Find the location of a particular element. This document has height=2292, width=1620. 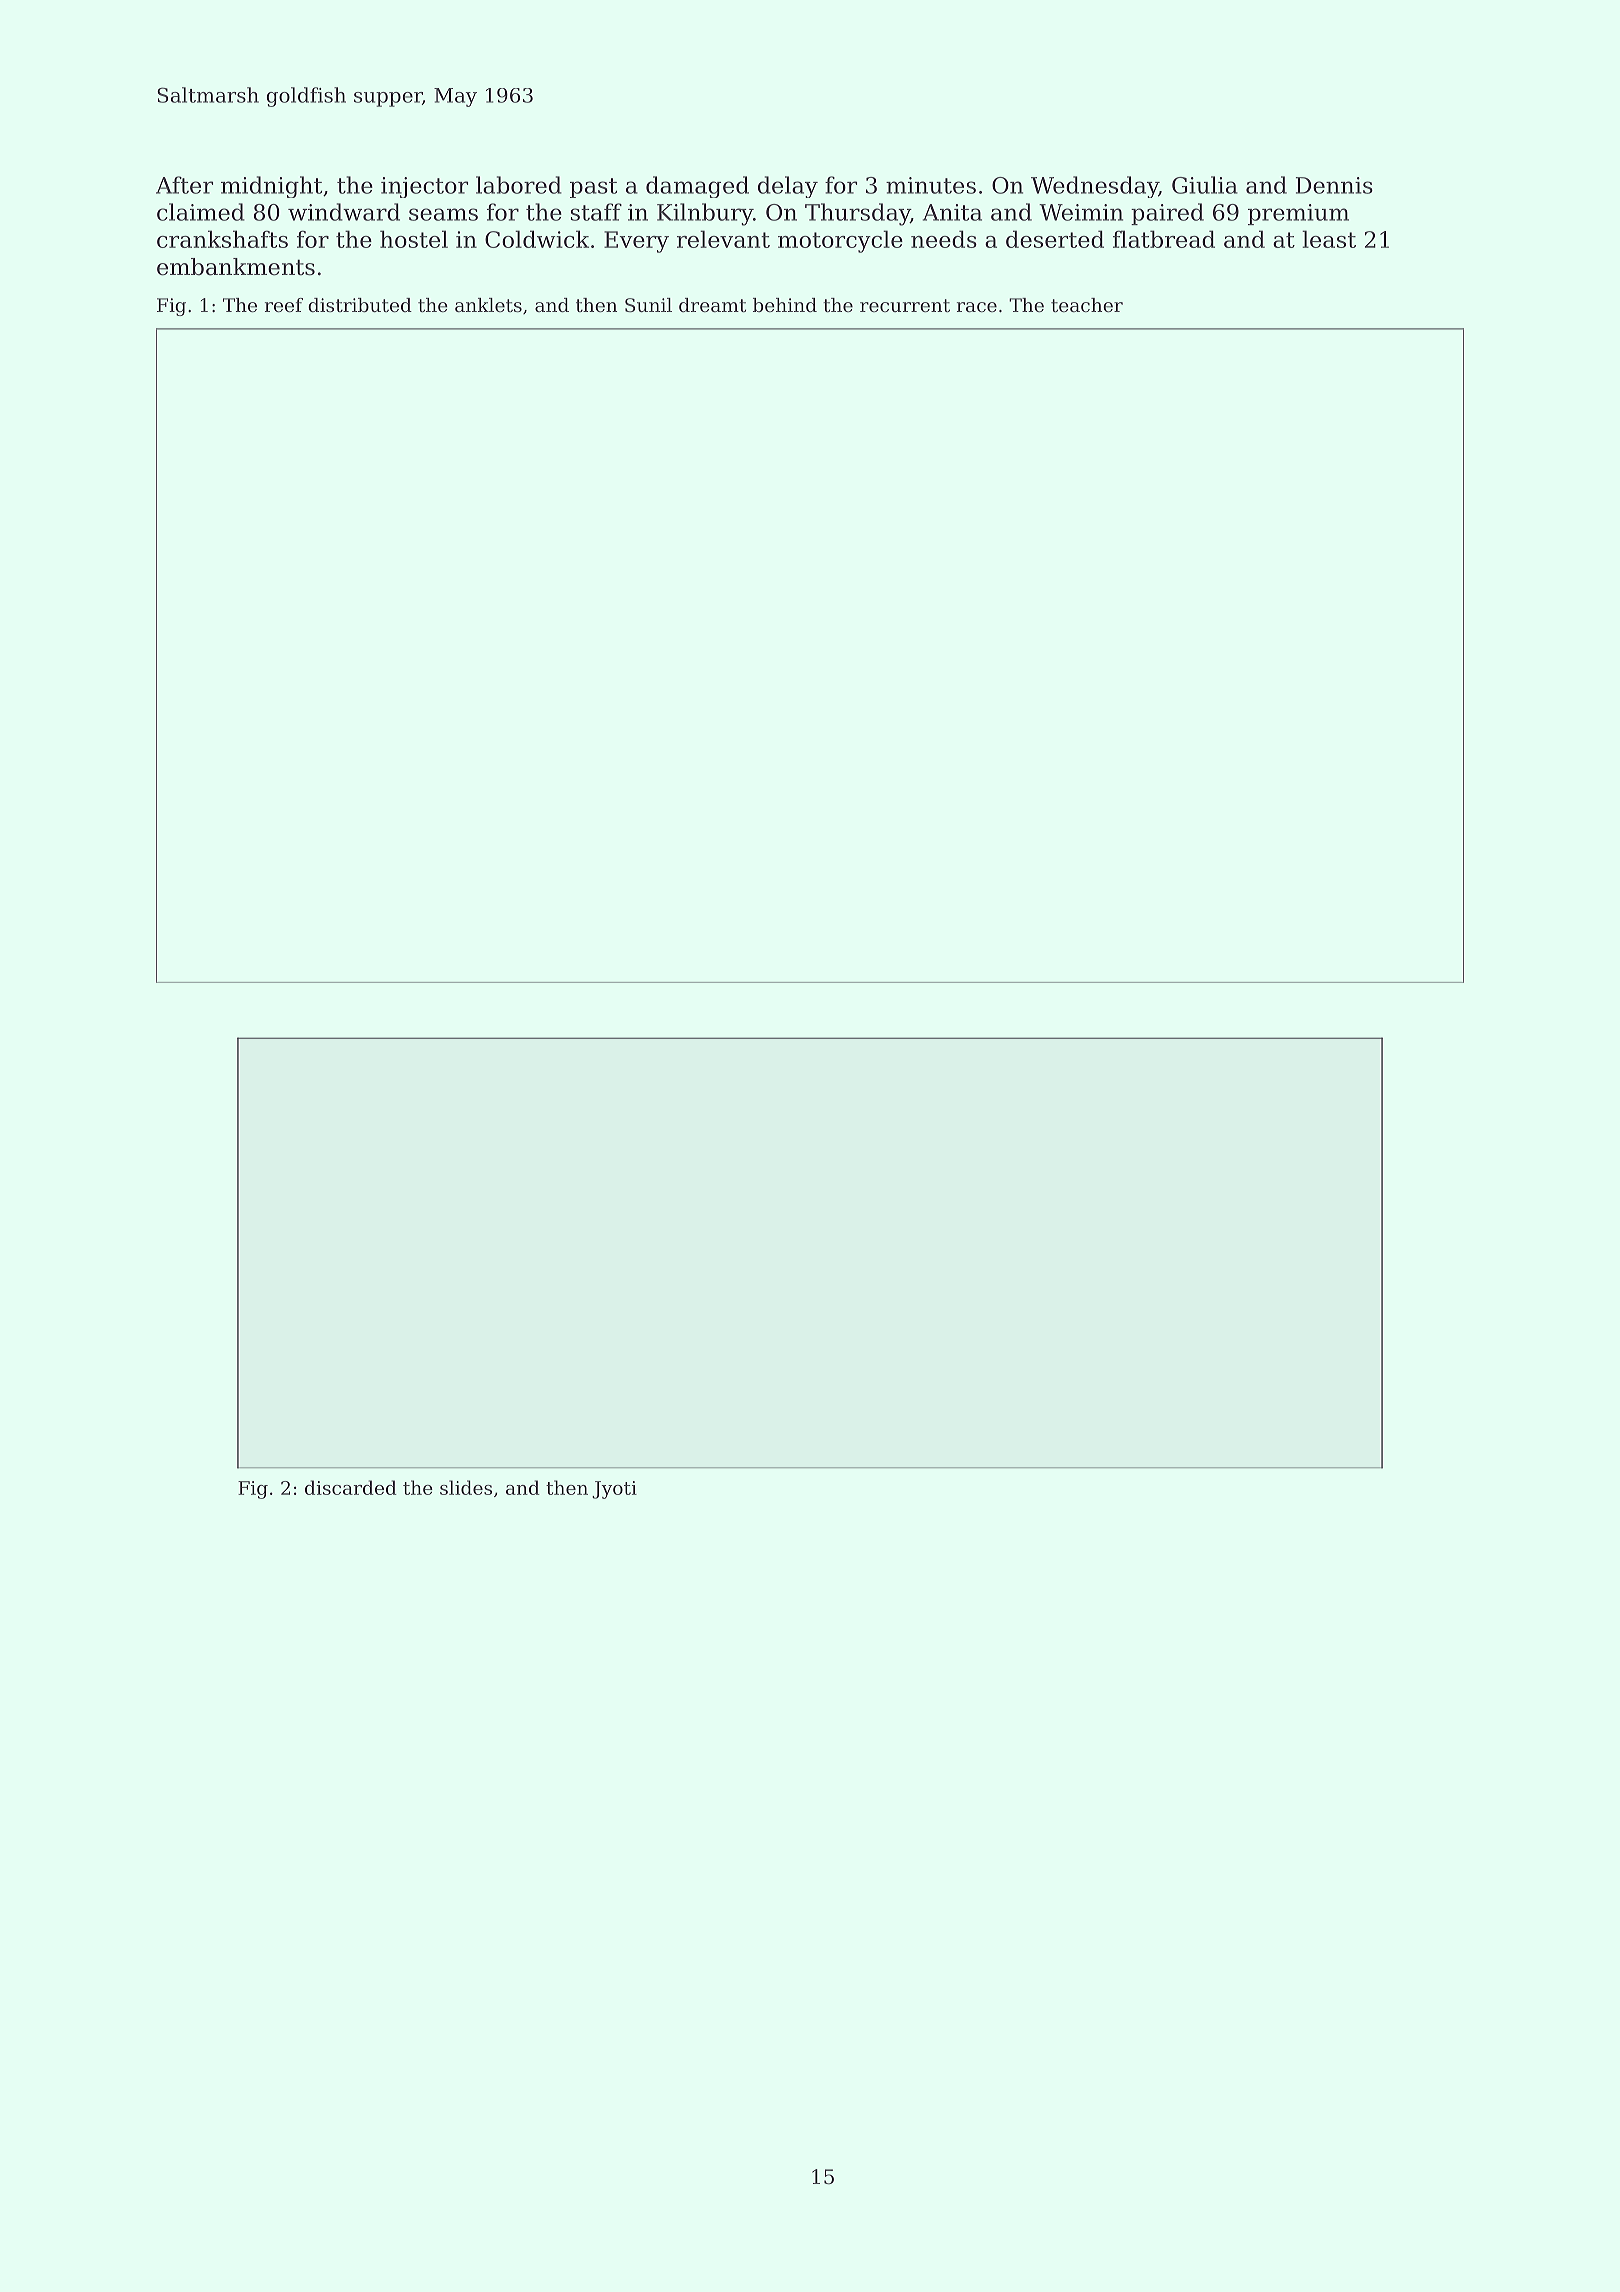

discarded is located at coordinates (351, 1487).
